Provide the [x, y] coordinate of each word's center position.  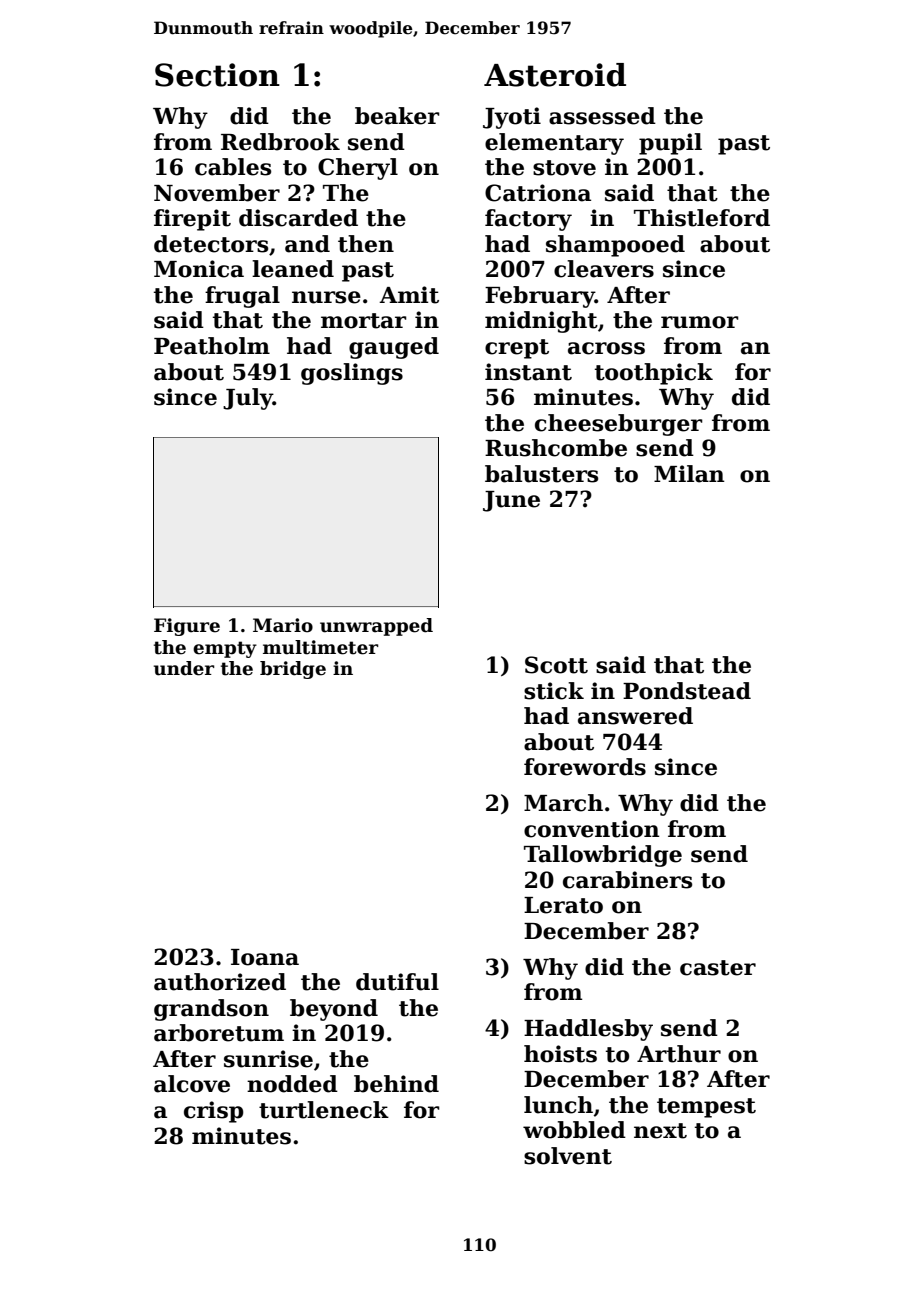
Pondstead [687, 691]
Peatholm [212, 346]
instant [528, 372]
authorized [220, 982]
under [184, 668]
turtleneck [324, 1110]
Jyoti [512, 118]
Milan [689, 474]
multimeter [320, 647]
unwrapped [376, 627]
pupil [670, 144]
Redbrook [280, 142]
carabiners [627, 880]
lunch [558, 1105]
